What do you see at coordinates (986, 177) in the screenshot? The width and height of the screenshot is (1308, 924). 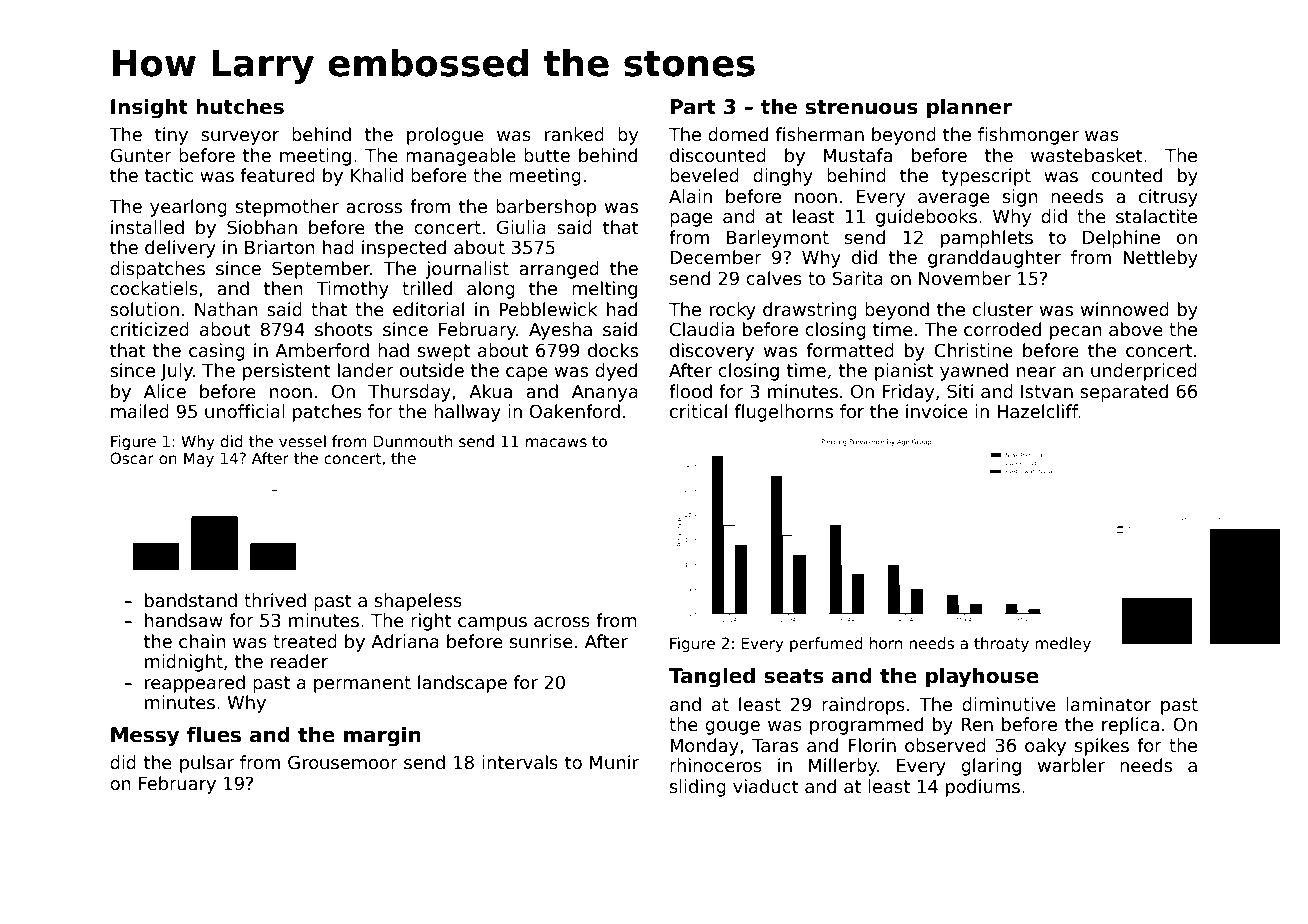 I see `typescript` at bounding box center [986, 177].
